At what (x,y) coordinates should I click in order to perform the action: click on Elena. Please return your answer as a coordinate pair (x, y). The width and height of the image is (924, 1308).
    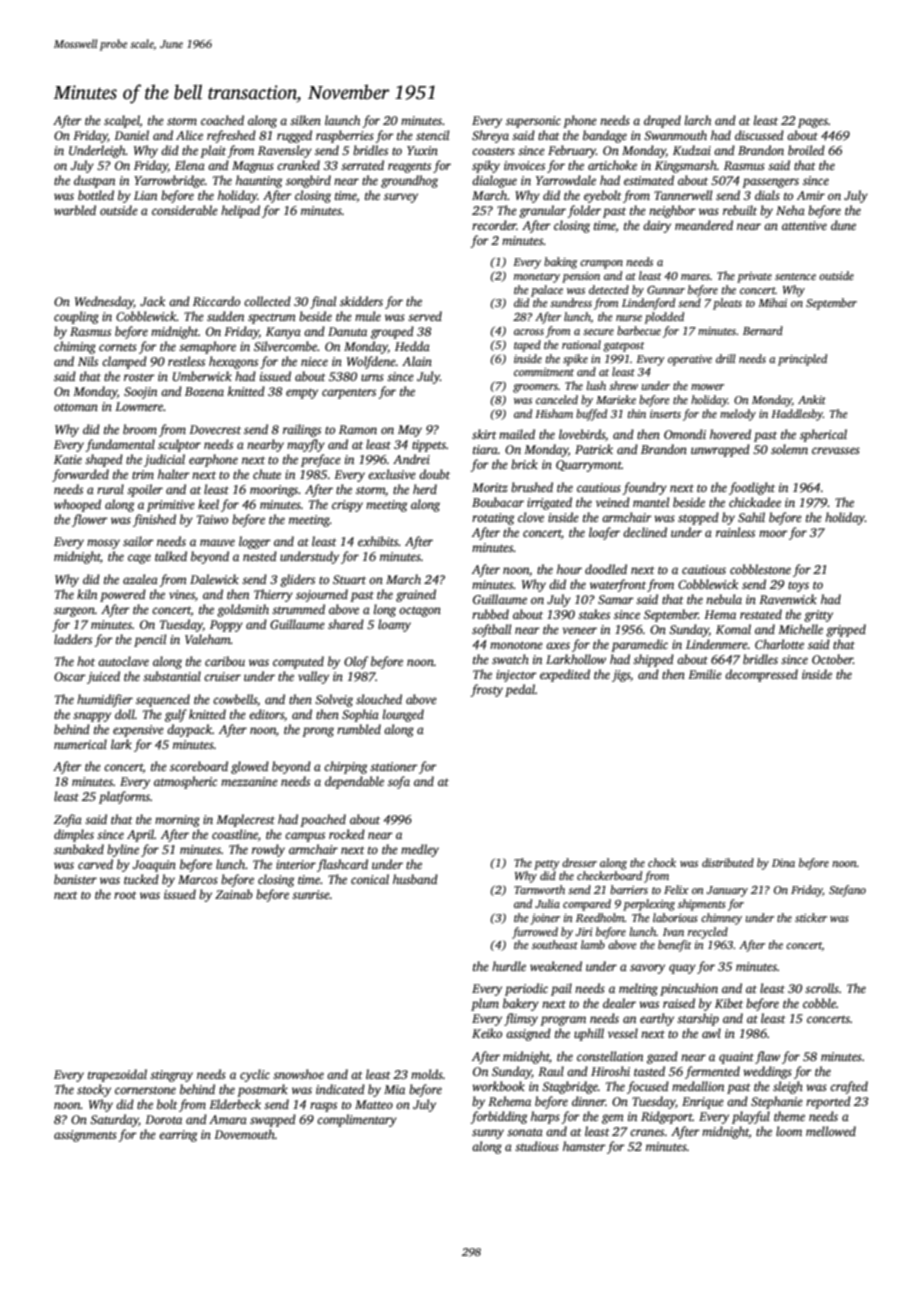
    Looking at the image, I should click on (190, 165).
